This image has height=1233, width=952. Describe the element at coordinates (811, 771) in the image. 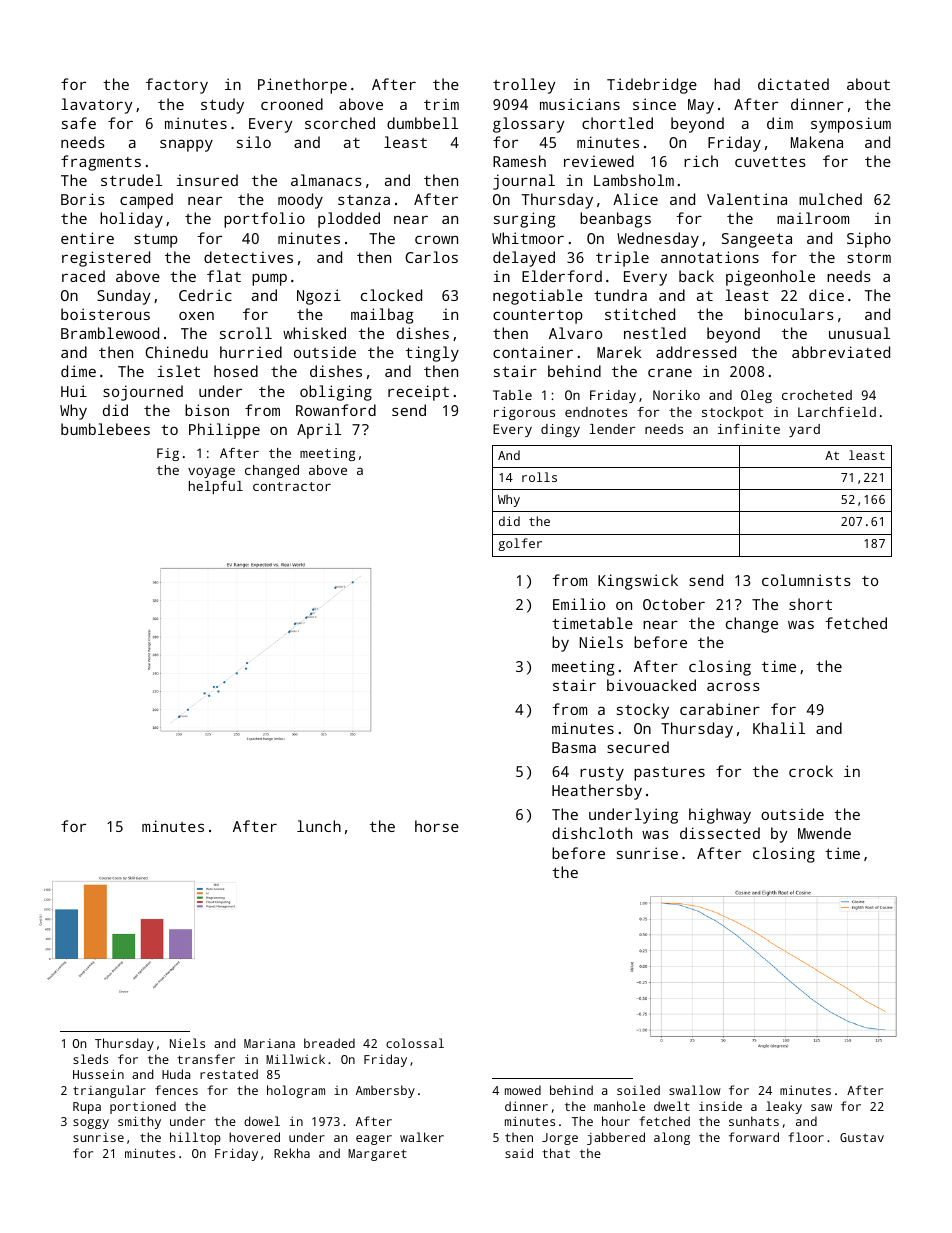

I see `crock` at that location.
